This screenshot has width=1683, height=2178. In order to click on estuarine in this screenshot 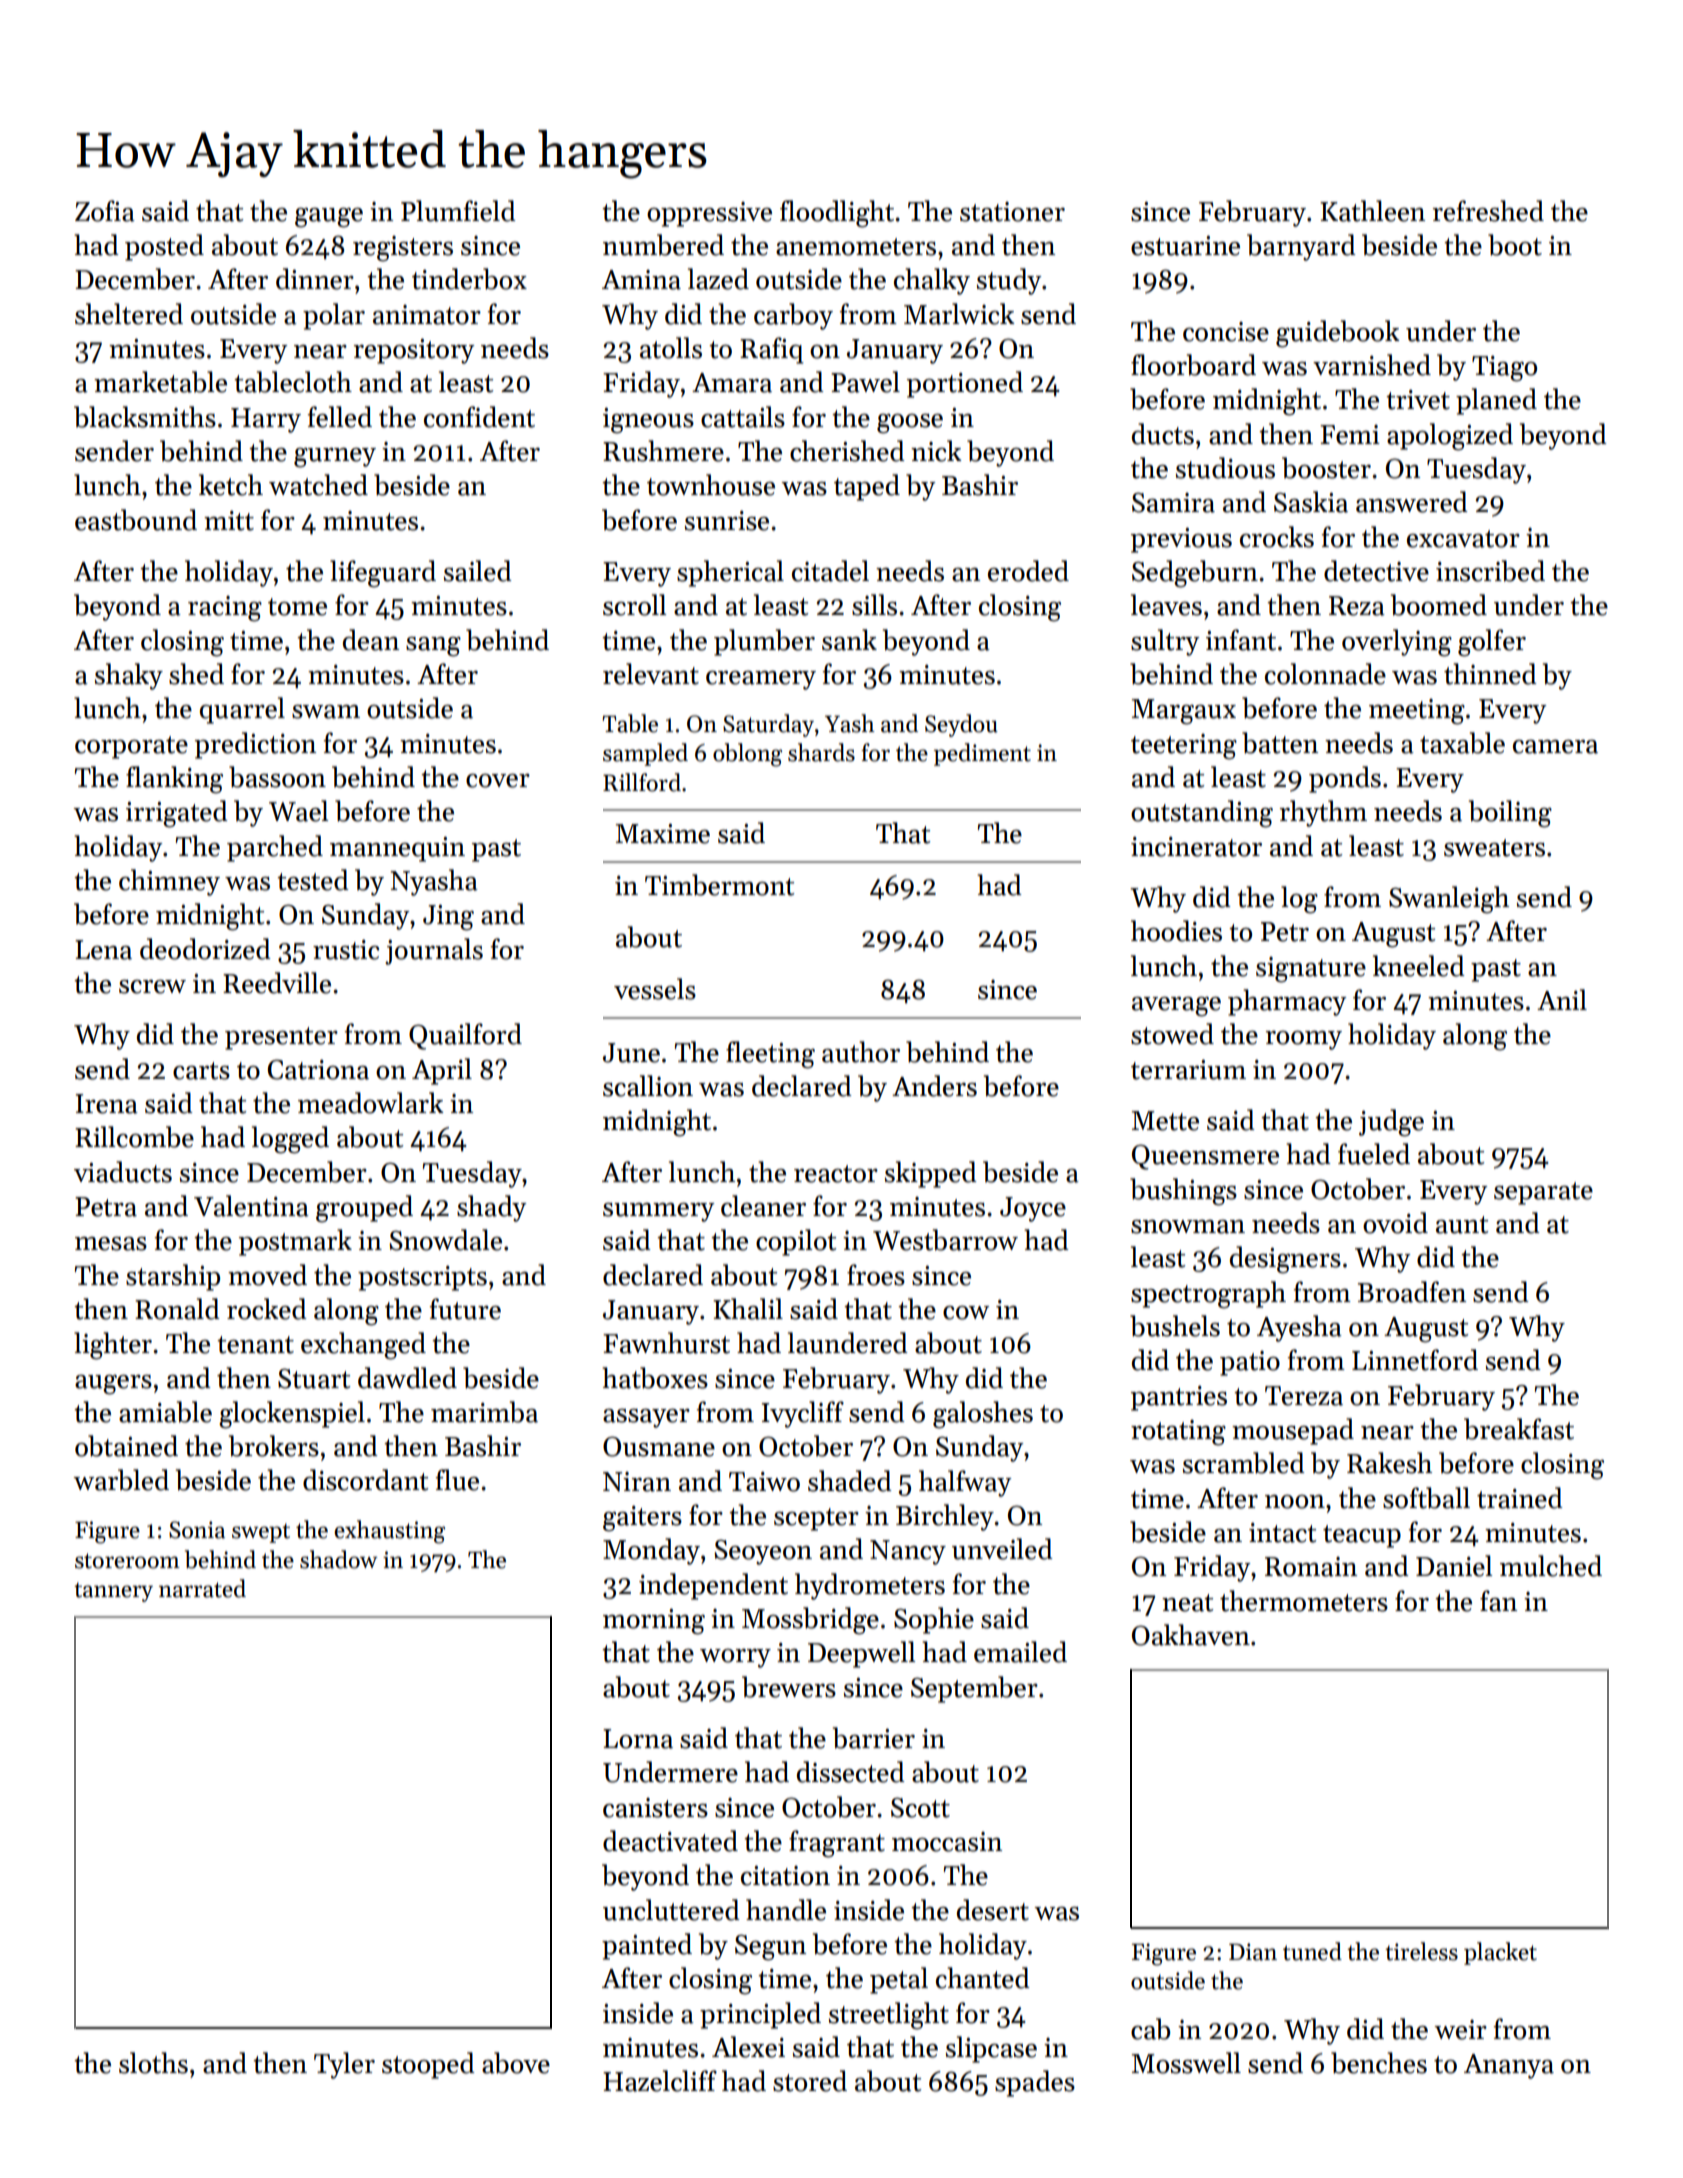, I will do `click(1185, 246)`.
